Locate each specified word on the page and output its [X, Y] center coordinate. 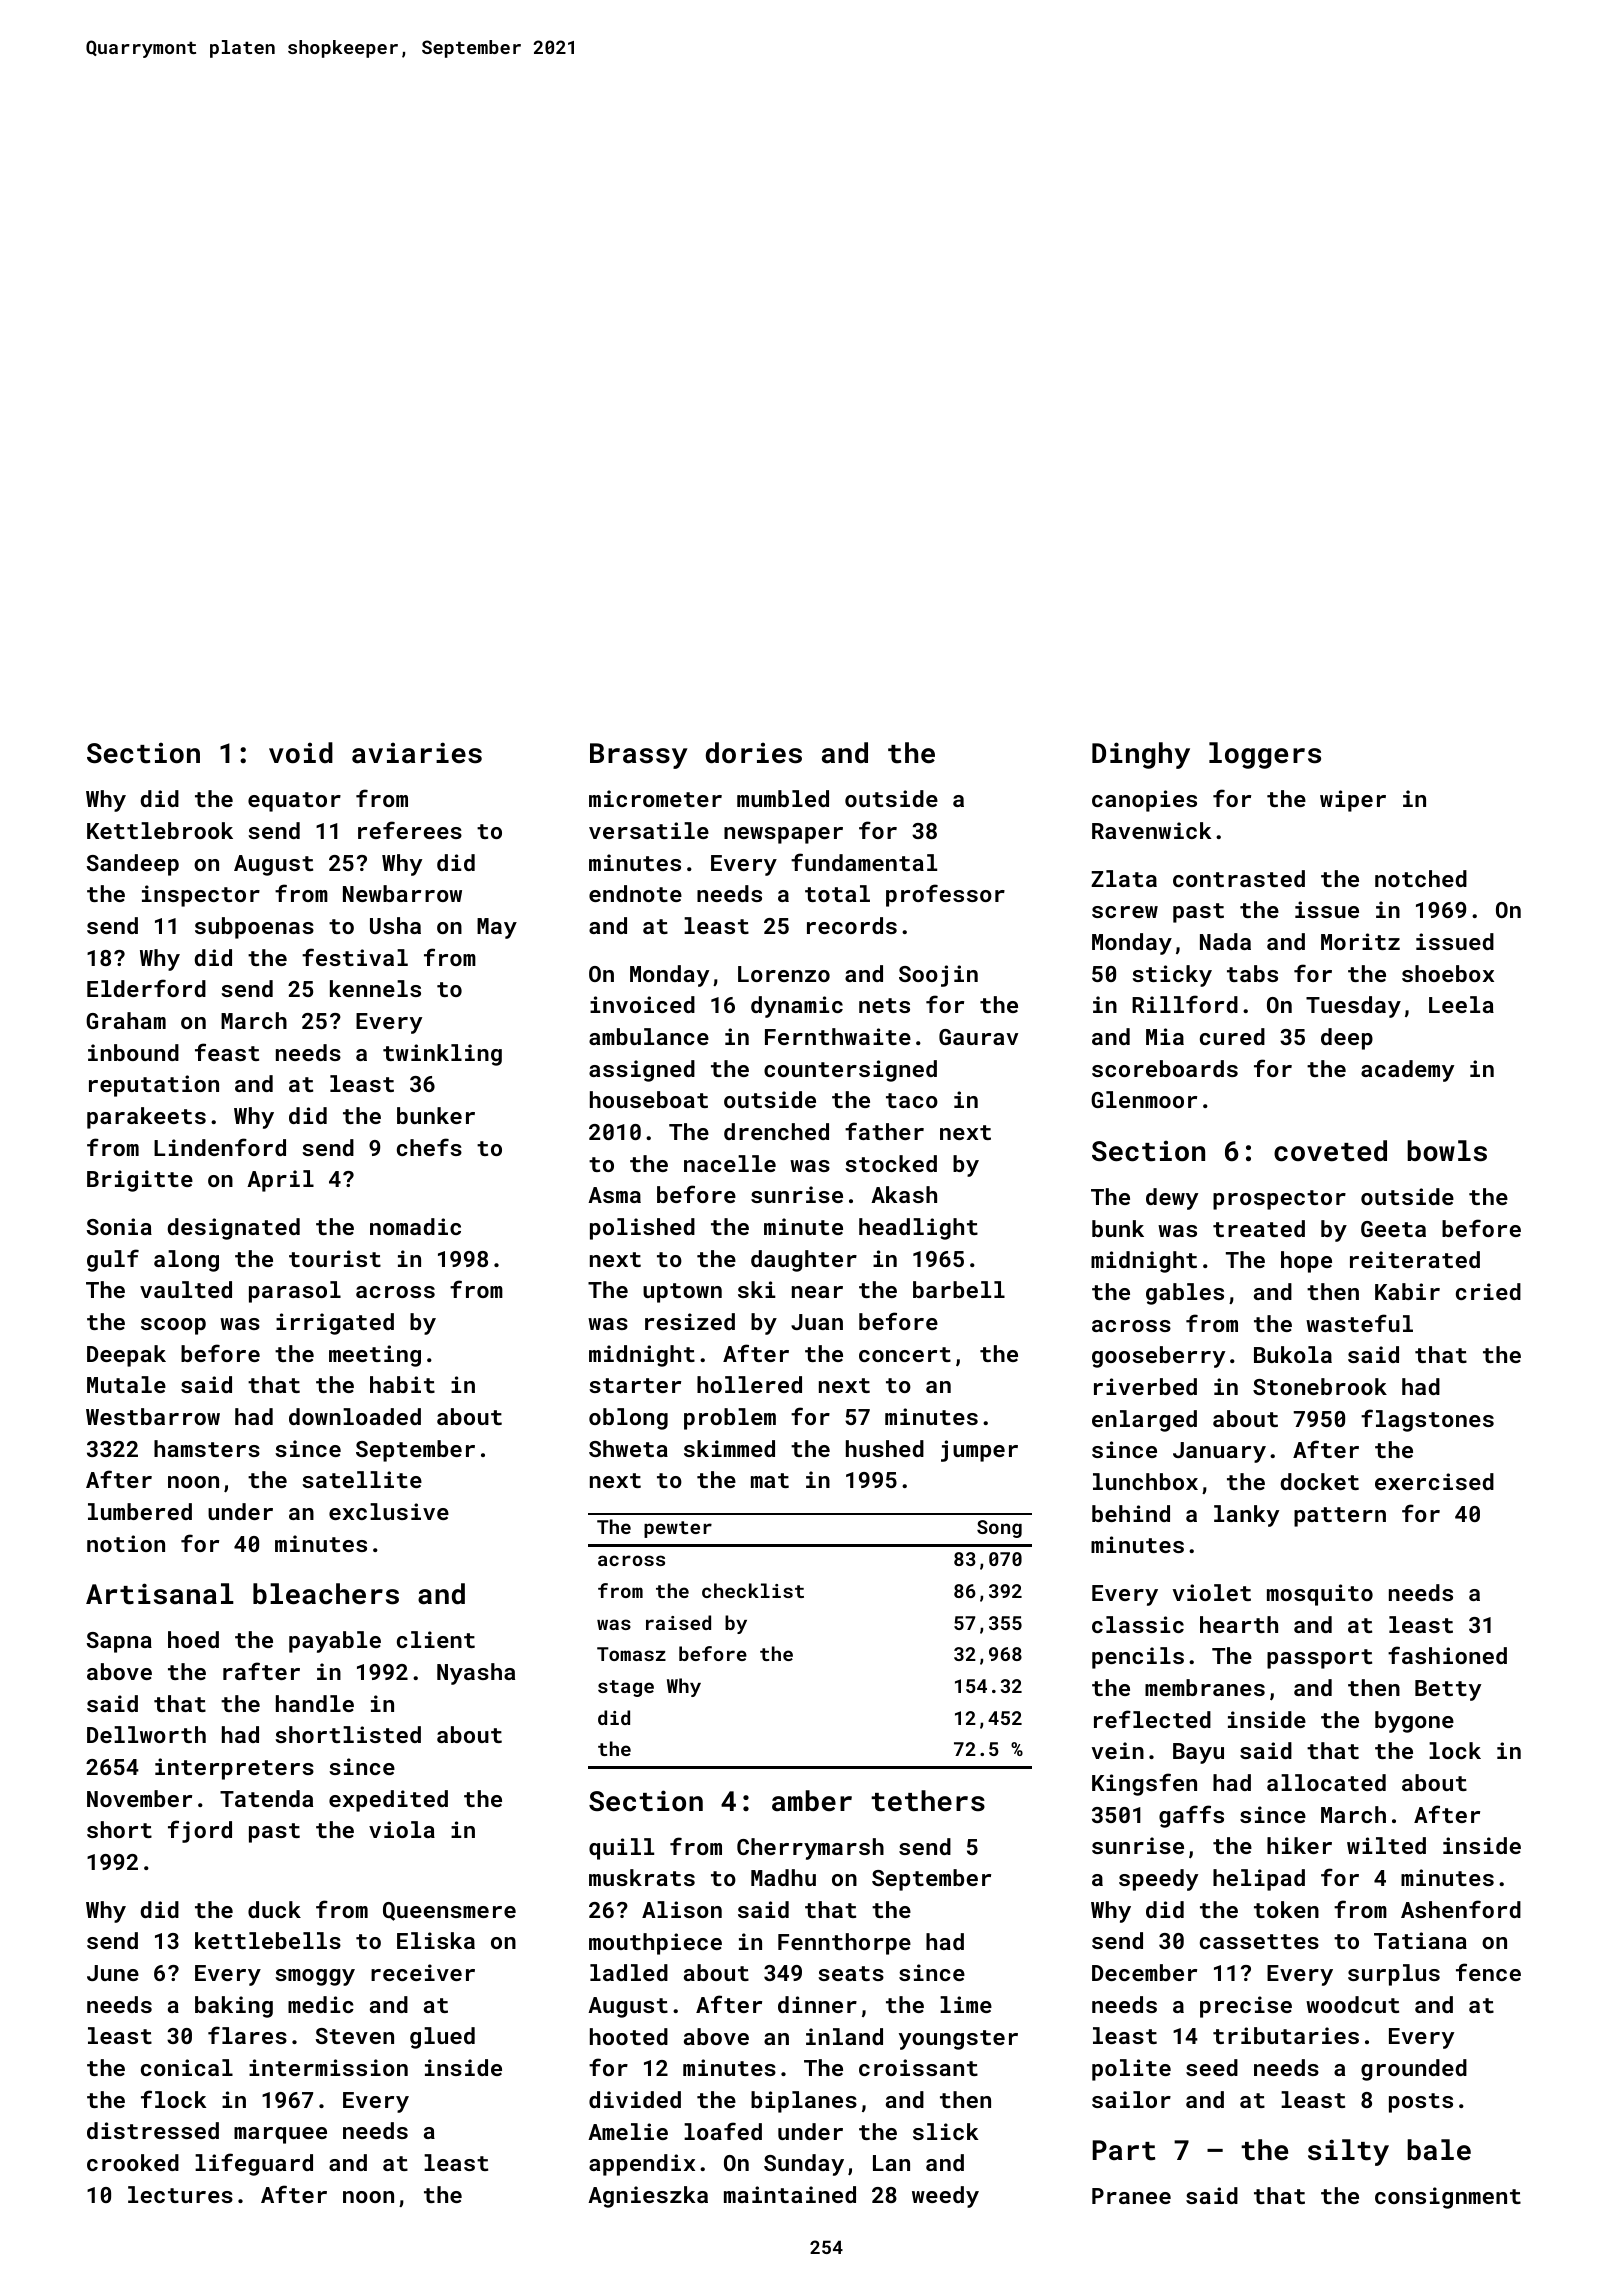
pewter [678, 1529]
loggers [1265, 755]
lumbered [140, 1511]
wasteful [1359, 1323]
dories [754, 753]
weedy [945, 2197]
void [301, 753]
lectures [180, 2194]
